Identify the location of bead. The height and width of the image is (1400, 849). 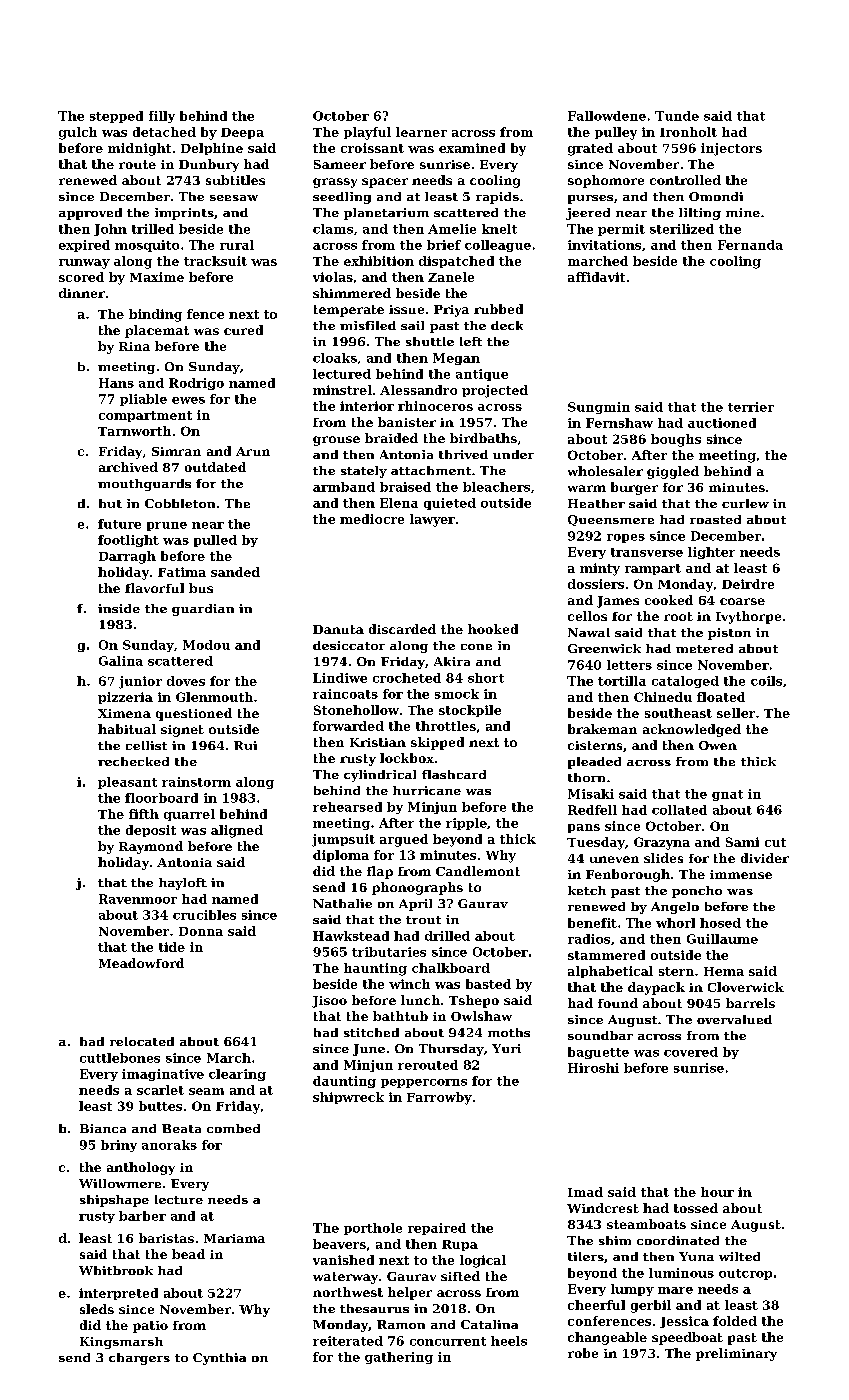
(188, 1254).
